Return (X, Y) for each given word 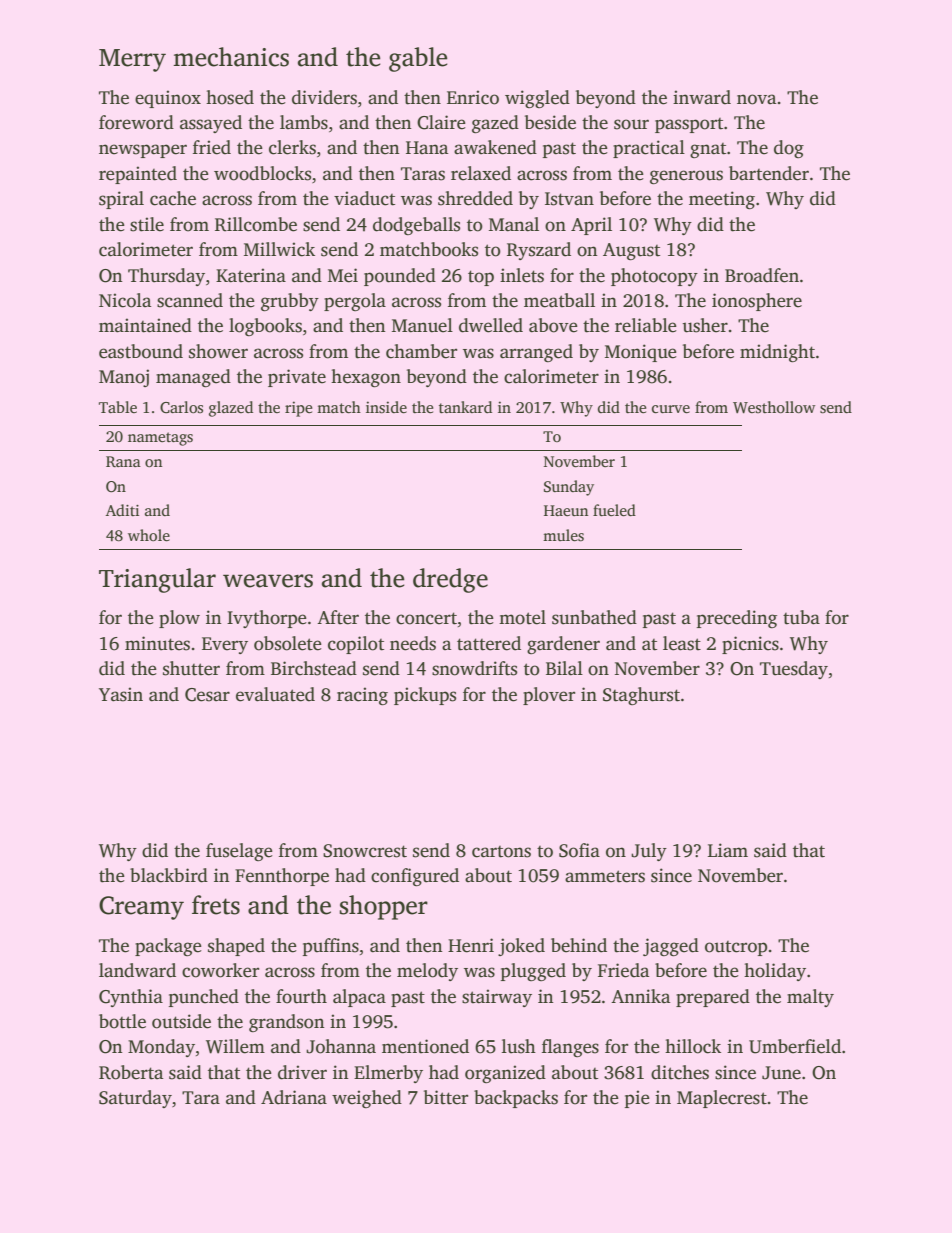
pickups (425, 696)
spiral (121, 200)
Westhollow (774, 407)
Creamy (141, 908)
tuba (801, 617)
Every (225, 645)
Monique (641, 353)
